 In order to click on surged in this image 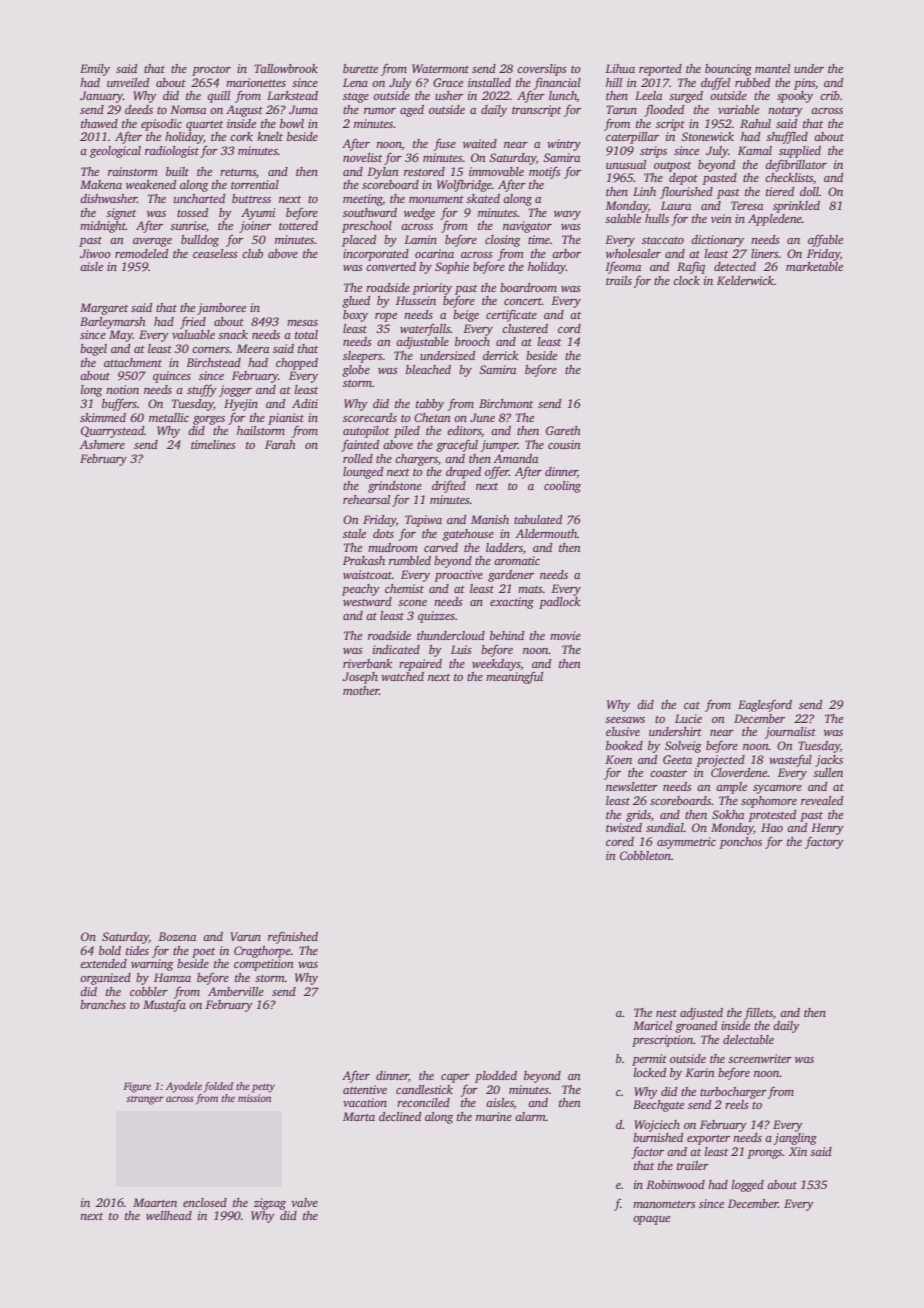, I will do `click(686, 97)`.
